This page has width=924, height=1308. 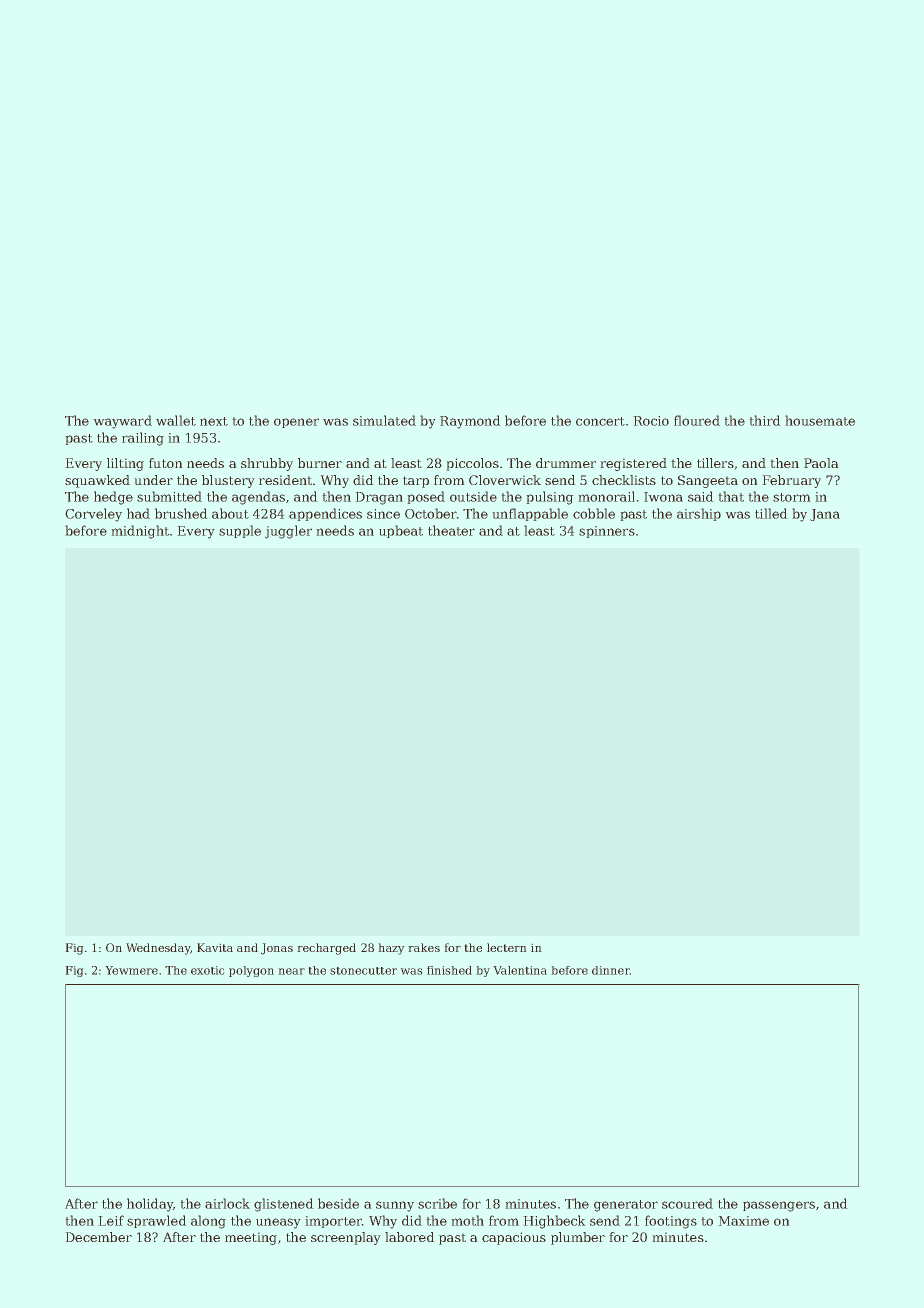 What do you see at coordinates (99, 1237) in the page?
I see `December` at bounding box center [99, 1237].
